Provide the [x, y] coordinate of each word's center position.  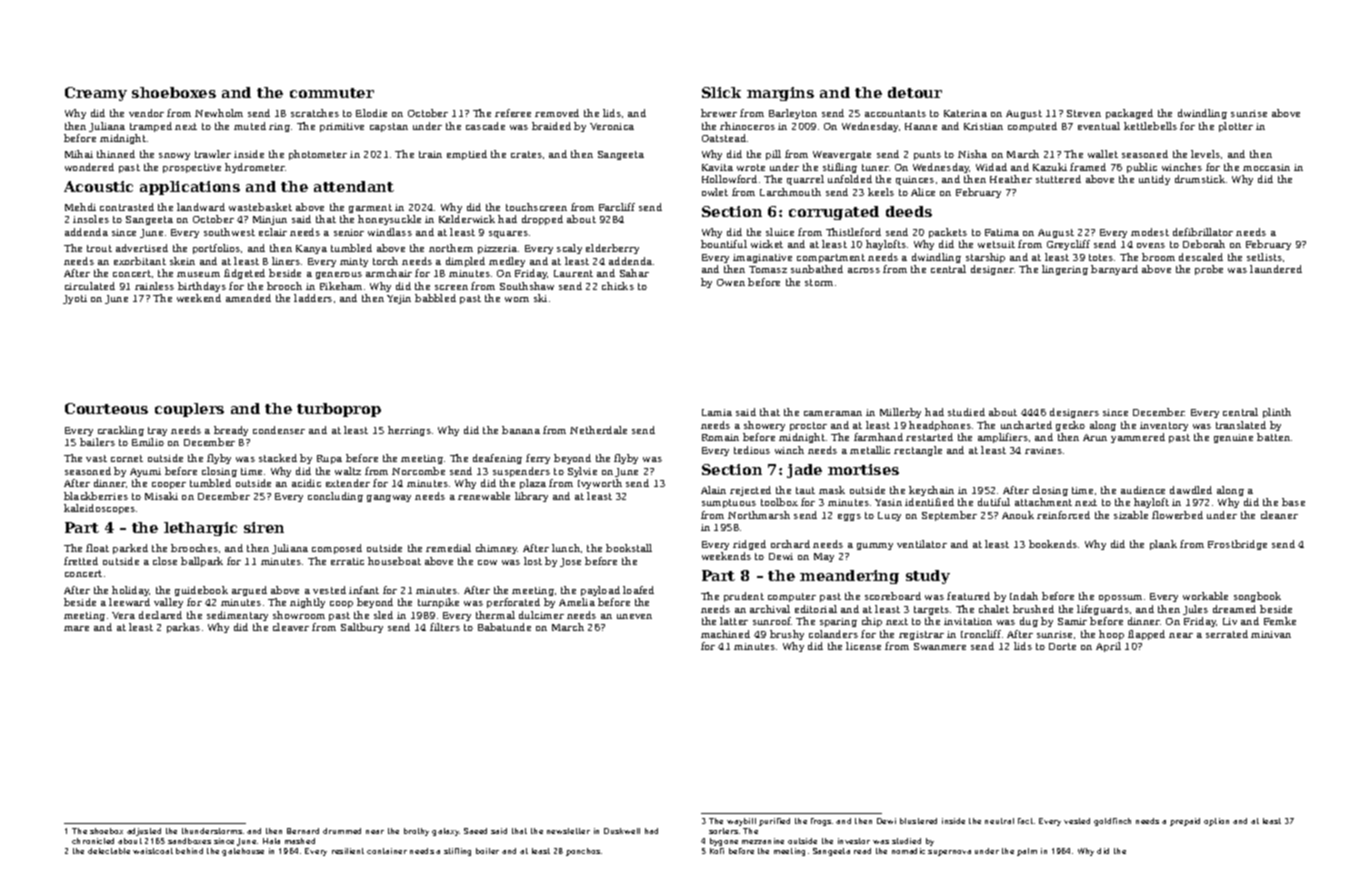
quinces [915, 180]
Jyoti [75, 299]
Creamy [96, 94]
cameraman [833, 413]
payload [600, 591]
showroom [299, 615]
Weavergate [842, 155]
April [1108, 647]
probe [1209, 270]
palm [1027, 852]
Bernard [303, 831]
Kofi [717, 851]
